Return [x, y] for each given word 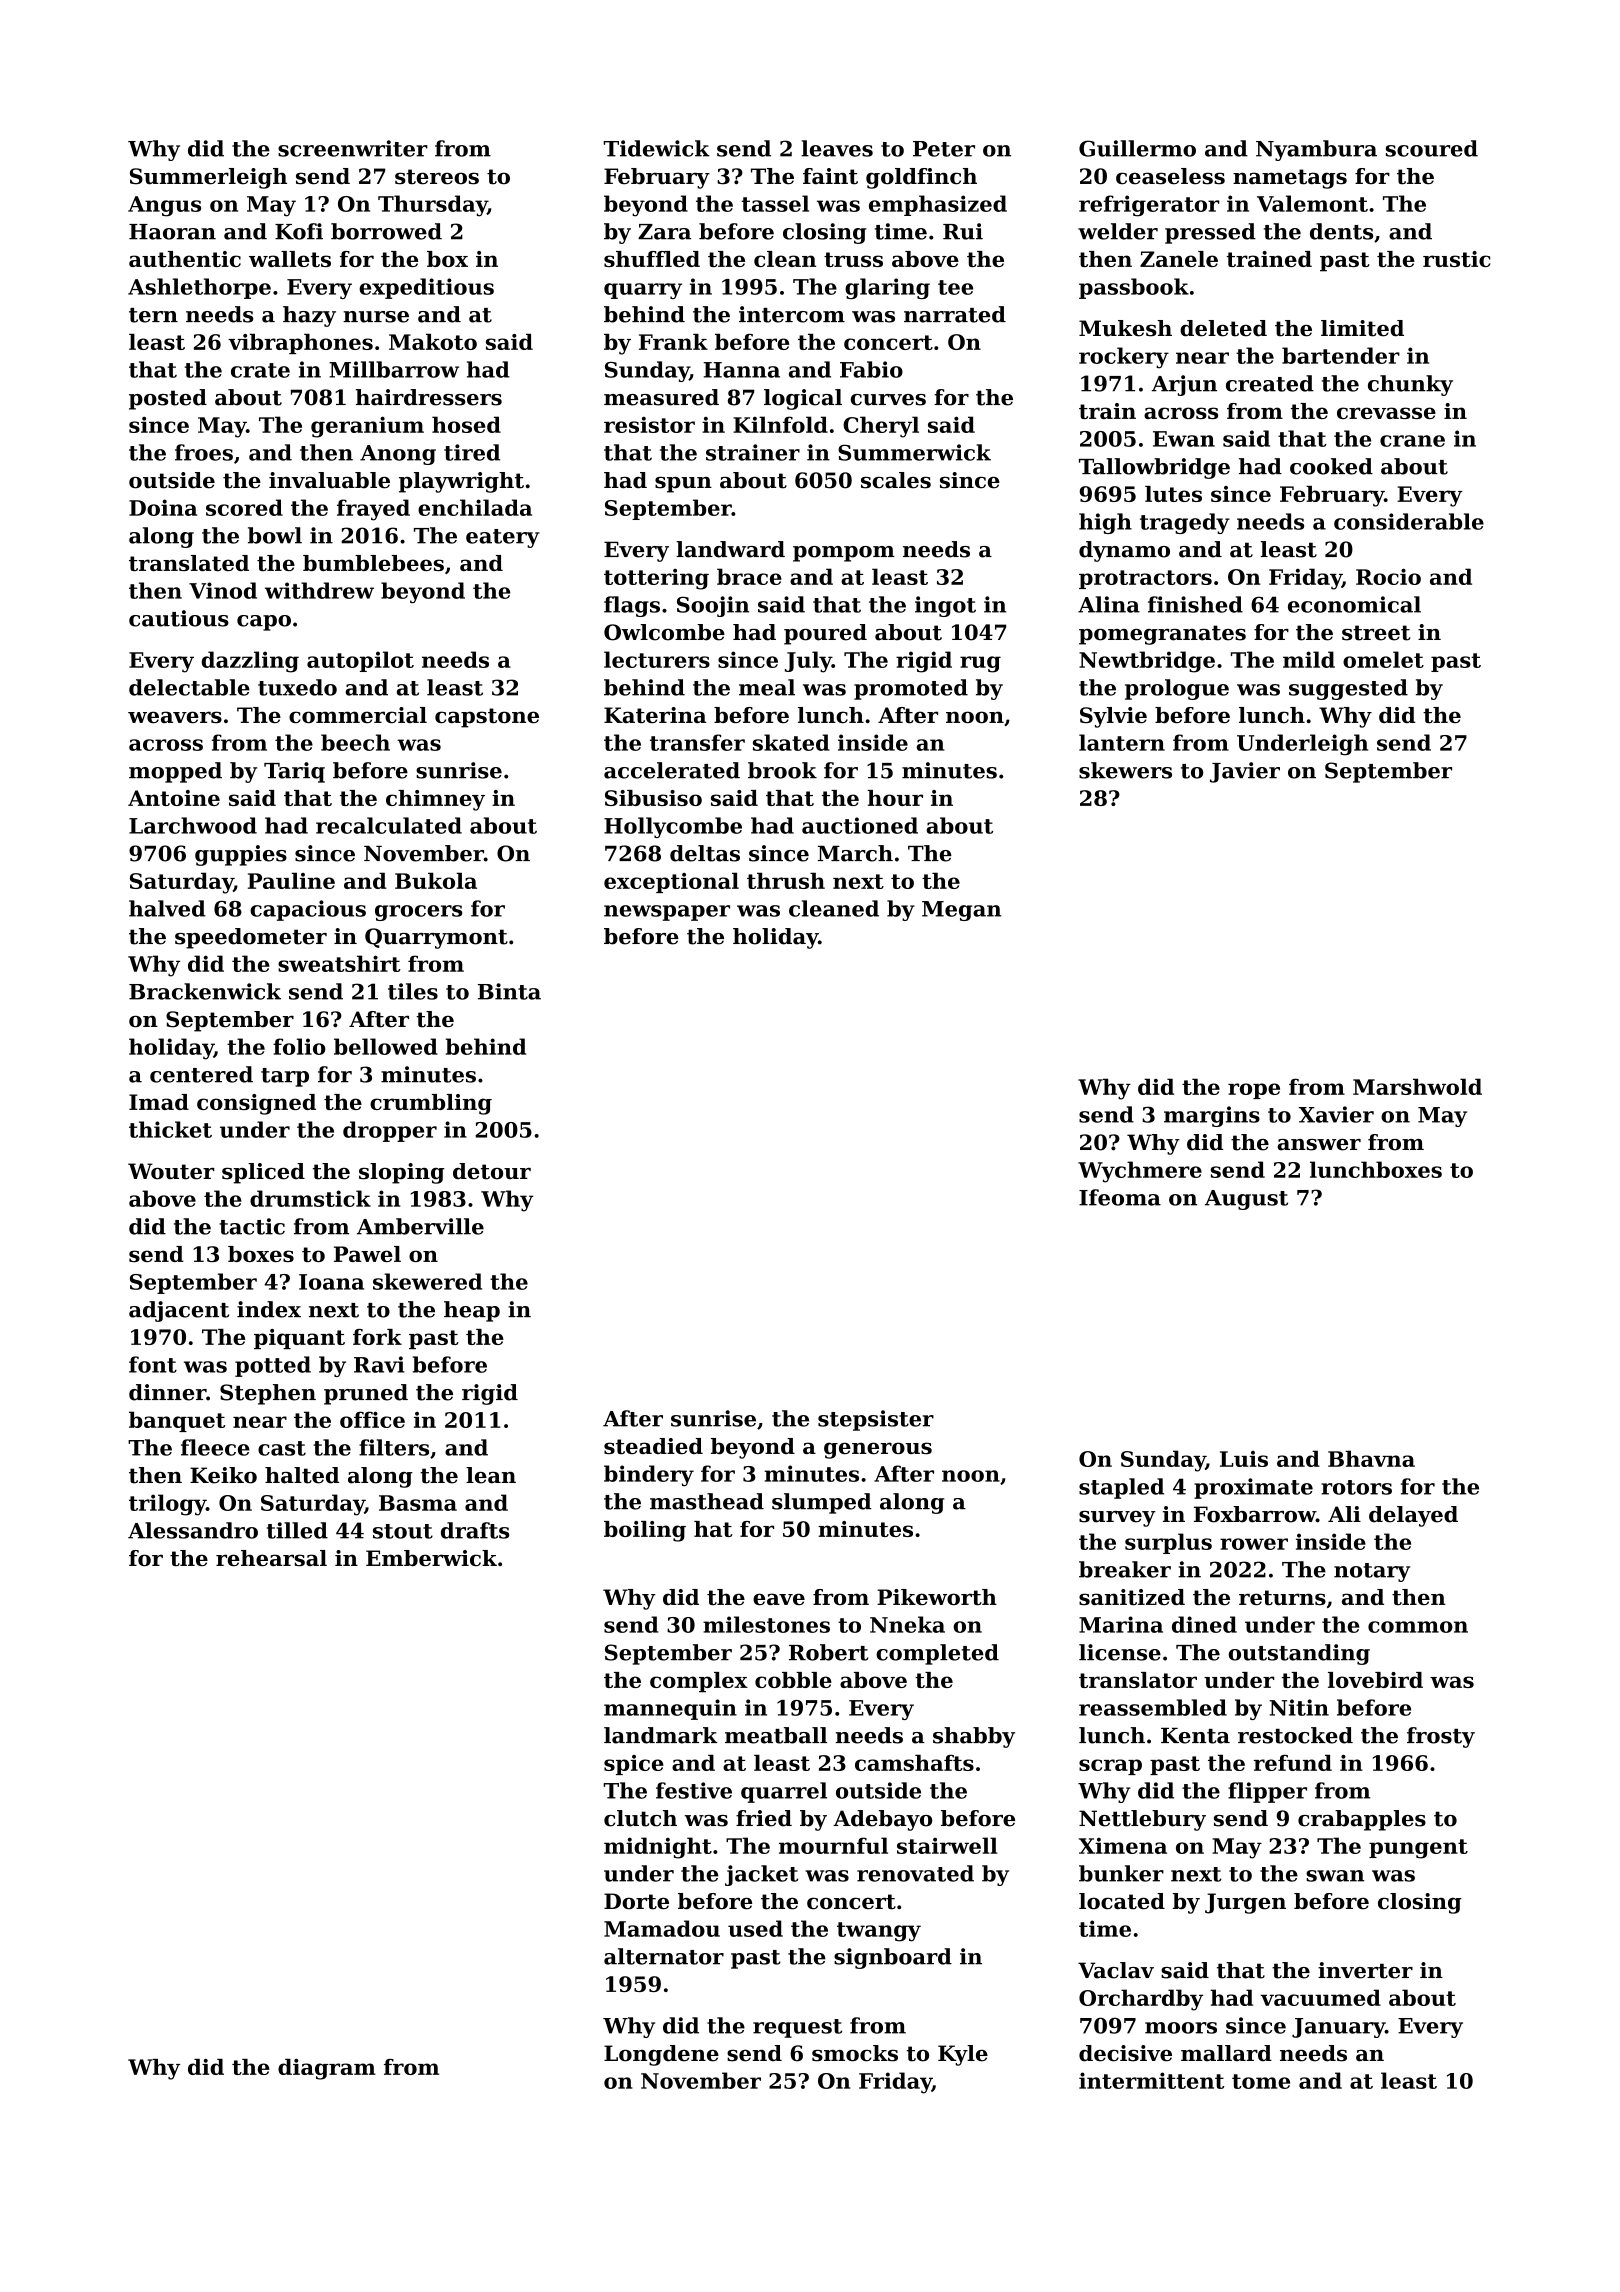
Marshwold [1417, 1086]
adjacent [179, 1311]
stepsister [876, 1420]
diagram [327, 2069]
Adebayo [882, 1820]
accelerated [672, 770]
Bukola [436, 880]
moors [1181, 2028]
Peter [944, 149]
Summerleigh [208, 178]
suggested [1348, 689]
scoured [1432, 148]
